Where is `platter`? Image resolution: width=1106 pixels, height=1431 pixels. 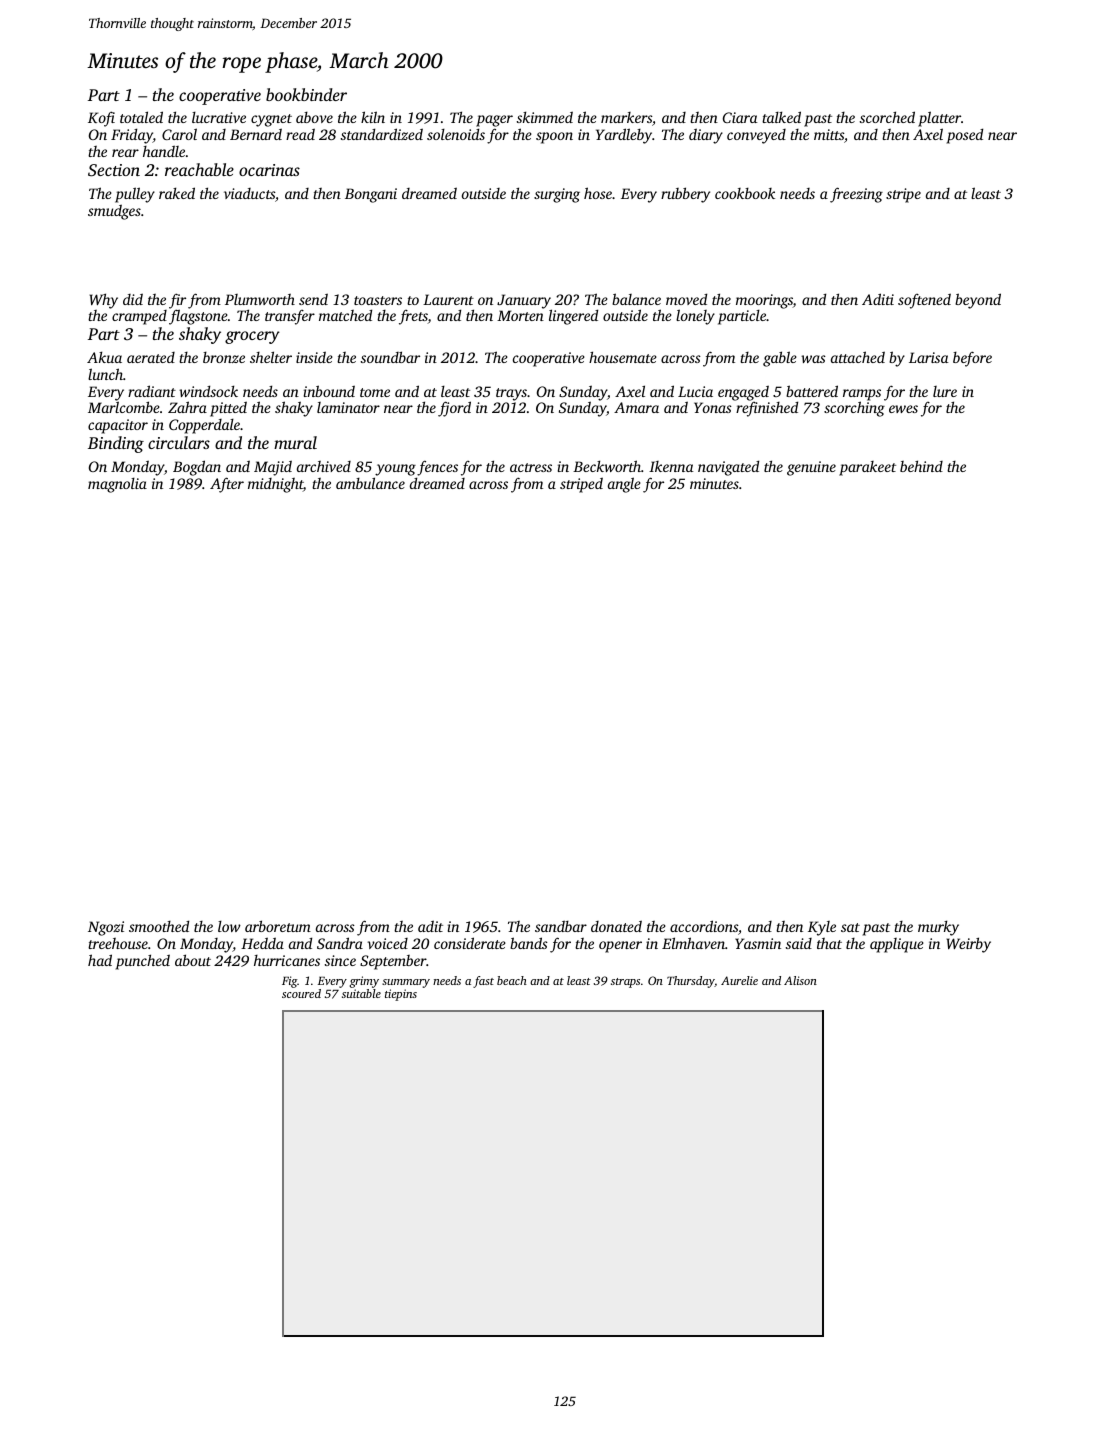
platter is located at coordinates (939, 119).
